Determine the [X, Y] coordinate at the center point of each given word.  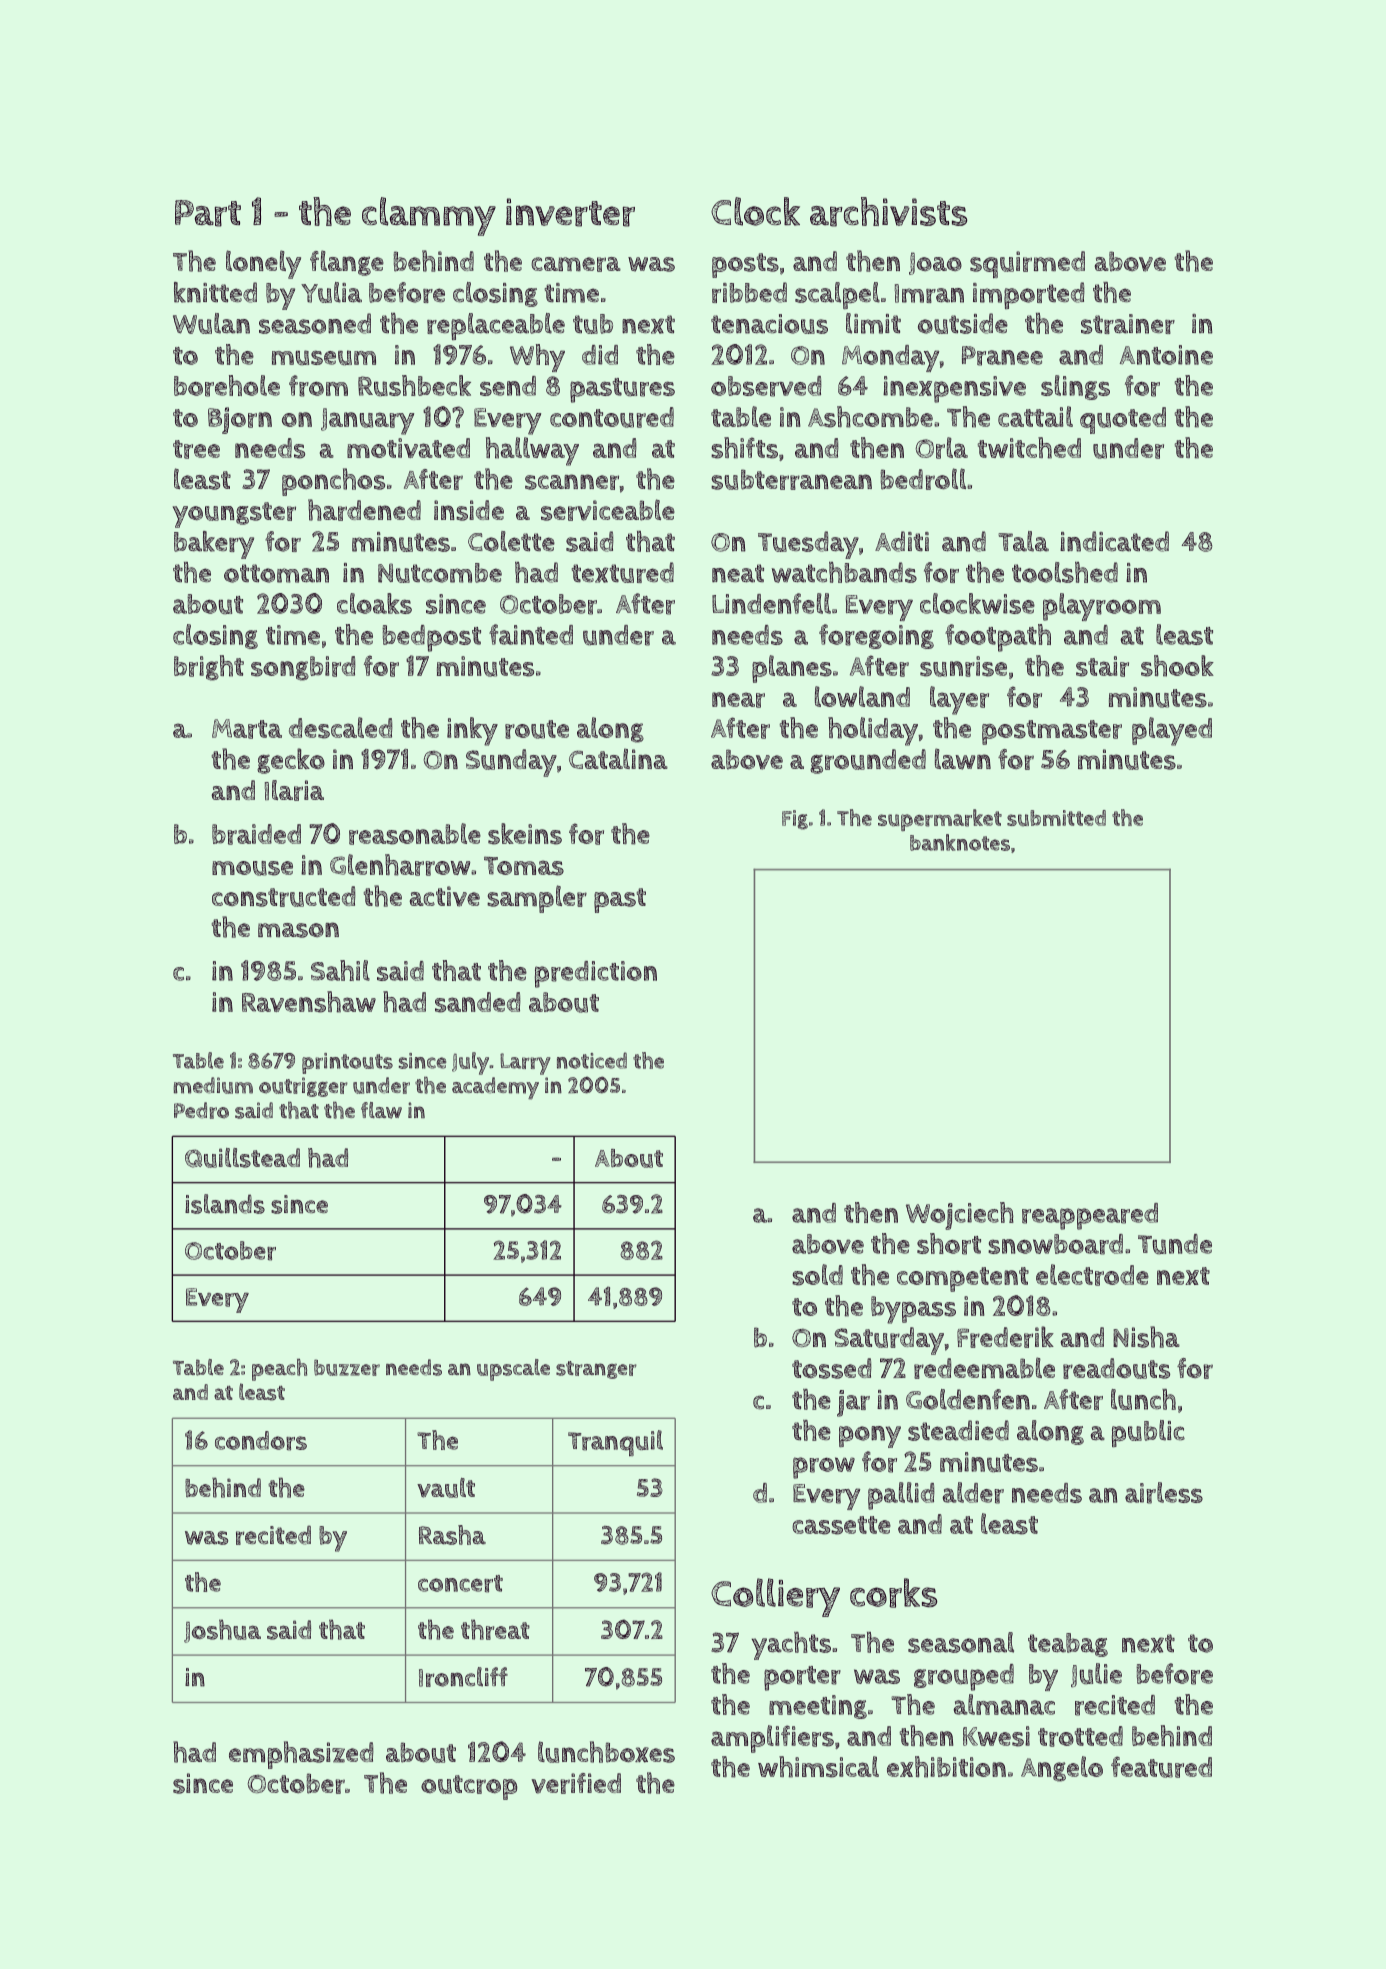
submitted [1056, 818]
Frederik [1005, 1337]
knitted [215, 292]
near [738, 700]
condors [261, 1441]
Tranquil [615, 1443]
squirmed [1027, 264]
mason [298, 930]
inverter [570, 212]
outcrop [469, 1787]
